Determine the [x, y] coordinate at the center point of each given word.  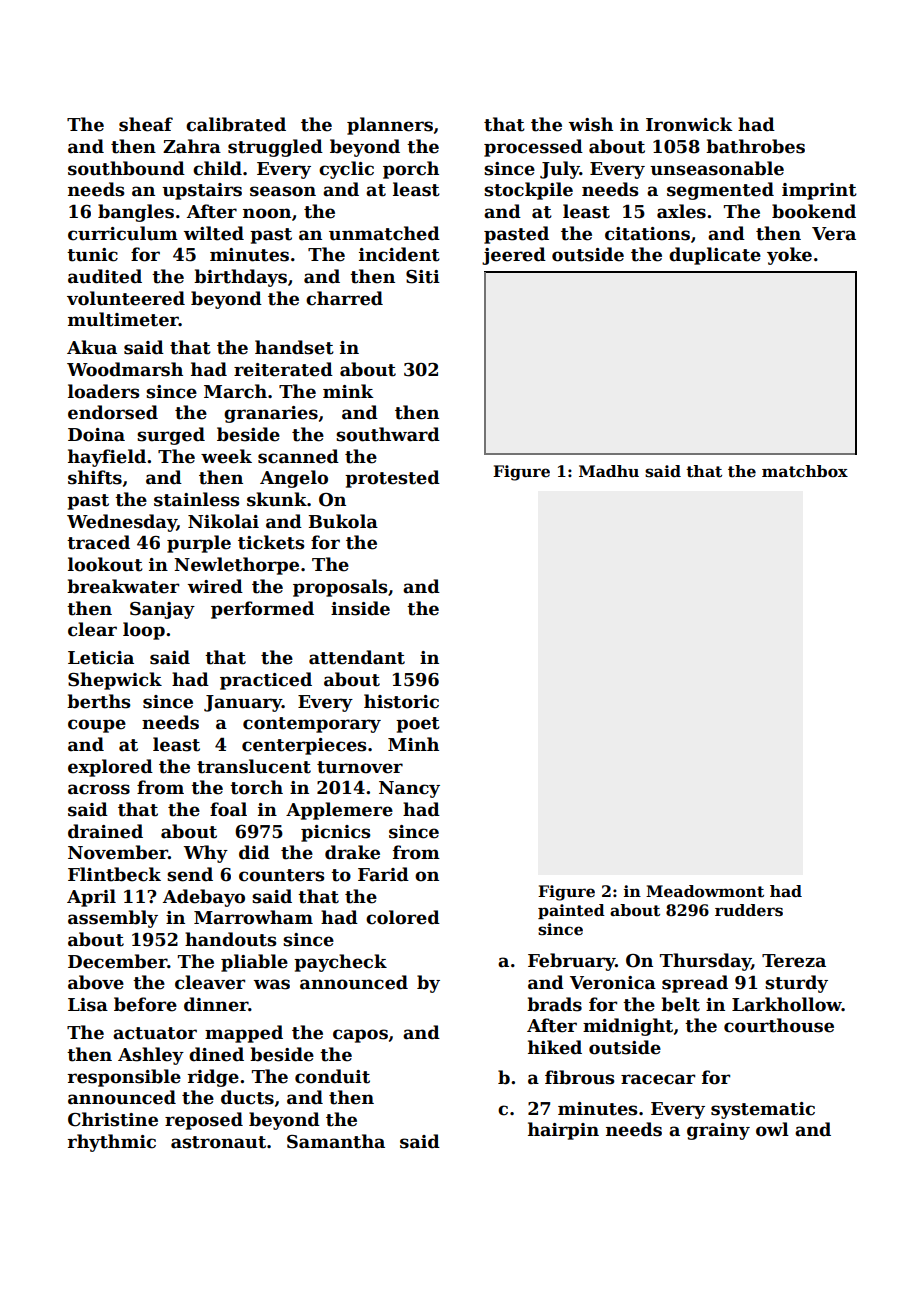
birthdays [240, 278]
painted [571, 911]
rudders [749, 910]
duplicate [715, 256]
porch [411, 170]
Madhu [609, 471]
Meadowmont [705, 891]
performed [262, 610]
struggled [275, 148]
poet [418, 725]
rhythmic [111, 1143]
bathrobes [755, 146]
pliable [254, 963]
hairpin [563, 1131]
